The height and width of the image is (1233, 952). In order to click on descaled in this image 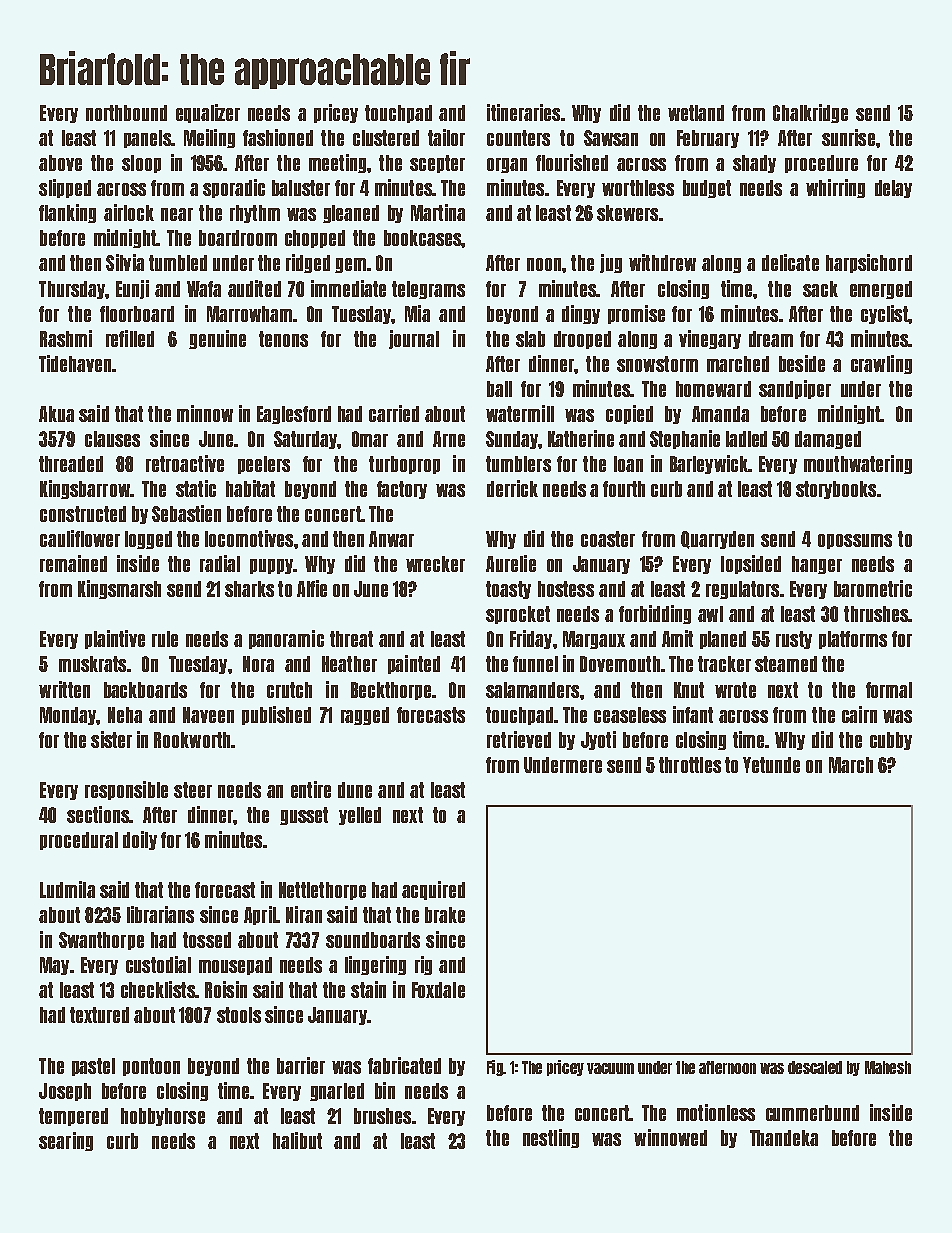, I will do `click(815, 1067)`.
